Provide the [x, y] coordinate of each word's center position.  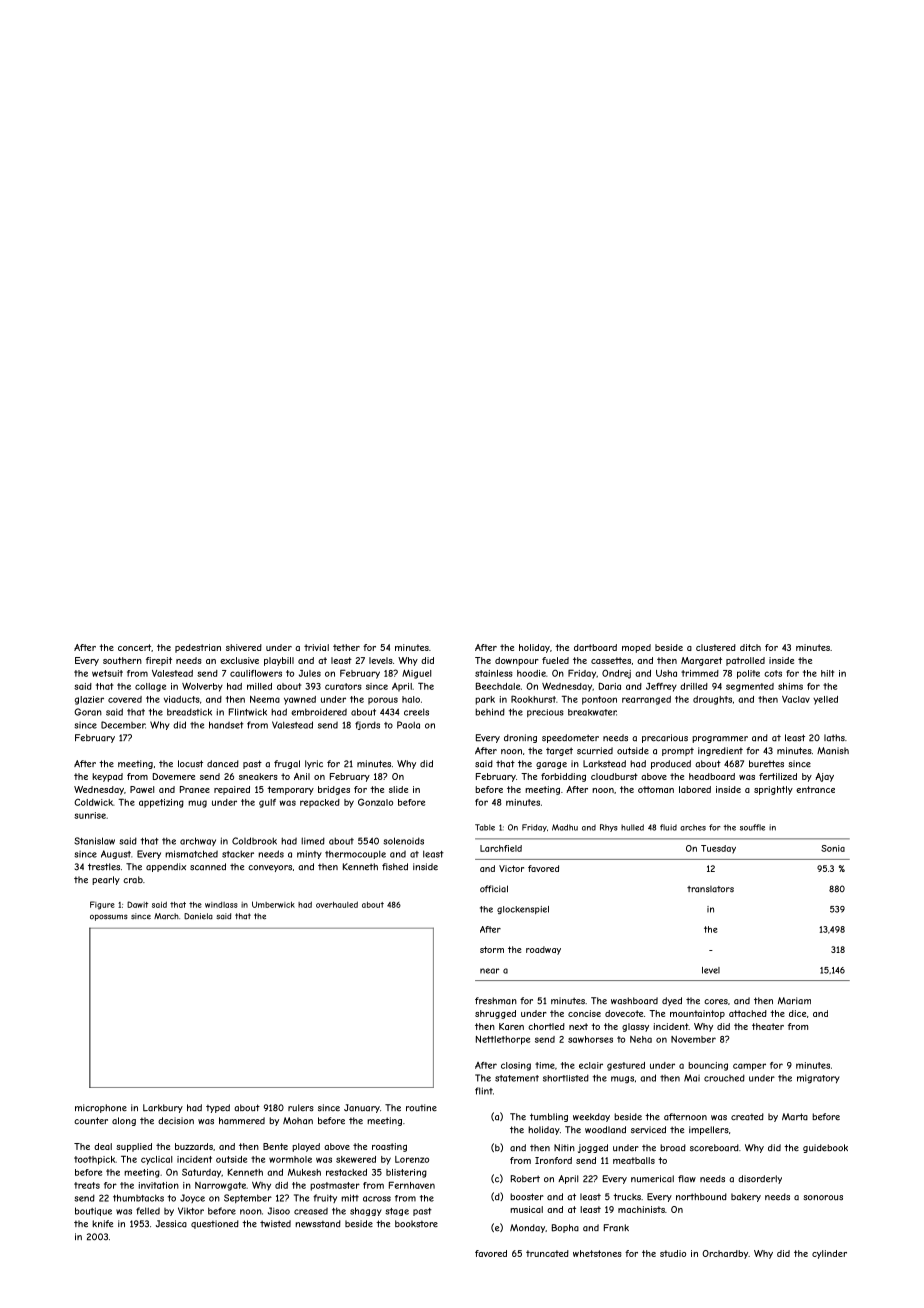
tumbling [549, 1117]
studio [673, 1253]
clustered [716, 647]
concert [134, 647]
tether [346, 647]
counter [91, 1121]
